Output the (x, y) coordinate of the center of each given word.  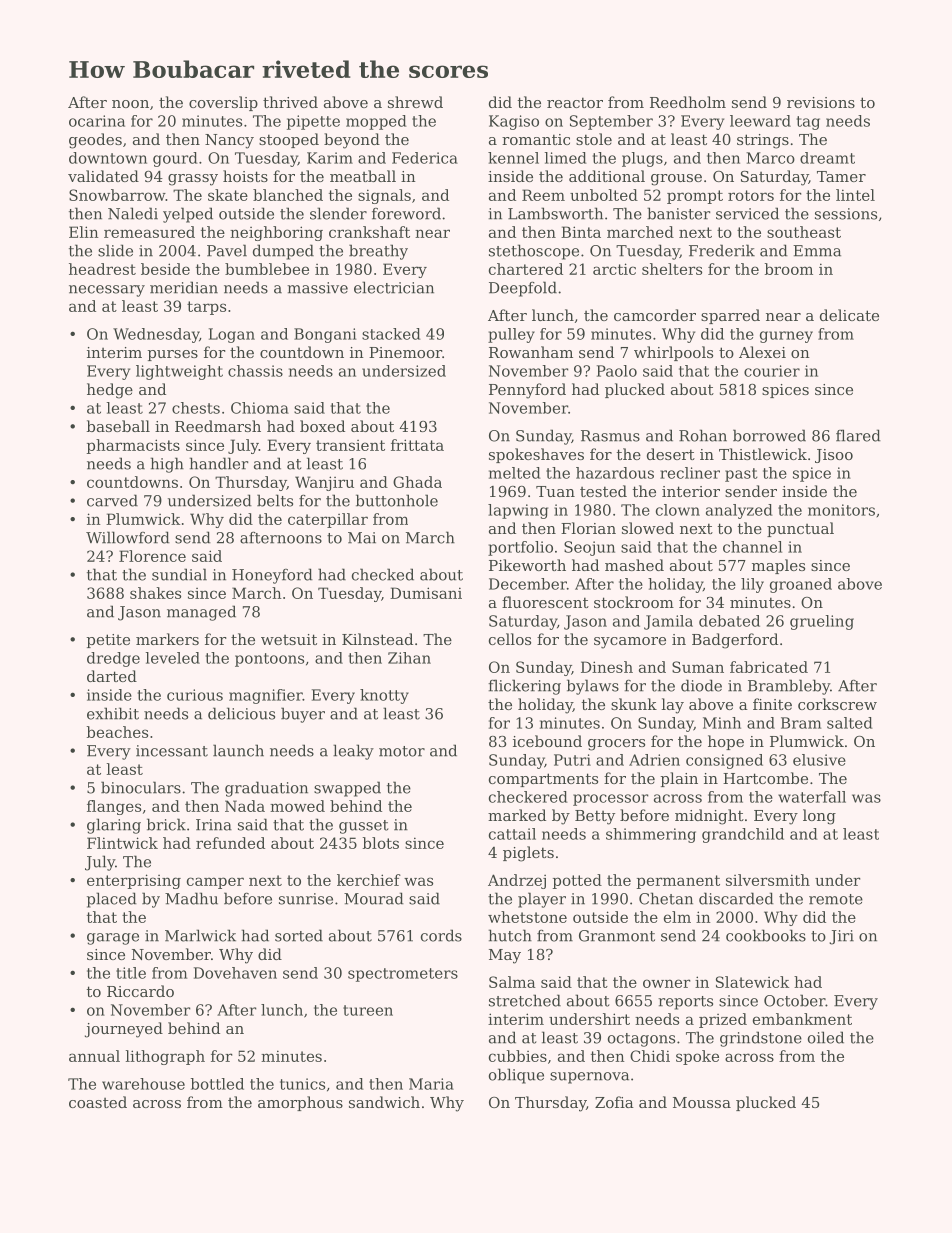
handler (219, 463)
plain (679, 779)
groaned (801, 585)
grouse (676, 180)
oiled (826, 1037)
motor (402, 751)
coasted (98, 1102)
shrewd (415, 102)
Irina (214, 825)
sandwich (384, 1102)
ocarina (97, 121)
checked (383, 574)
